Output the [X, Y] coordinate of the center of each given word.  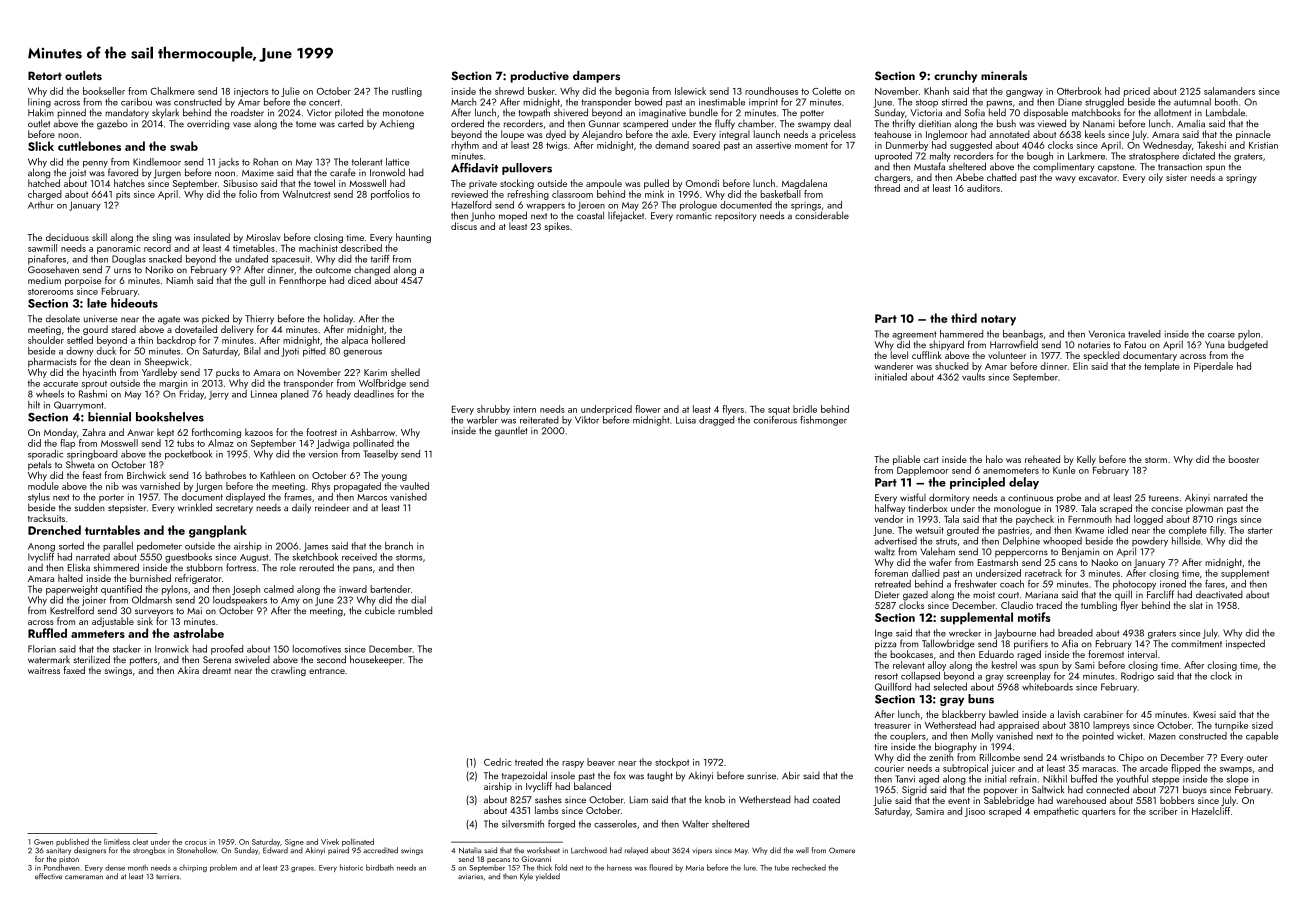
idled [1118, 530]
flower [648, 409]
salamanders [1229, 91]
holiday [338, 319]
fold [561, 867]
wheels [50, 394]
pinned [72, 113]
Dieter [887, 595]
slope [1238, 779]
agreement [914, 335]
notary [998, 320]
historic [351, 867]
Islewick [690, 91]
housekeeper [376, 660]
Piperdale [1213, 367]
